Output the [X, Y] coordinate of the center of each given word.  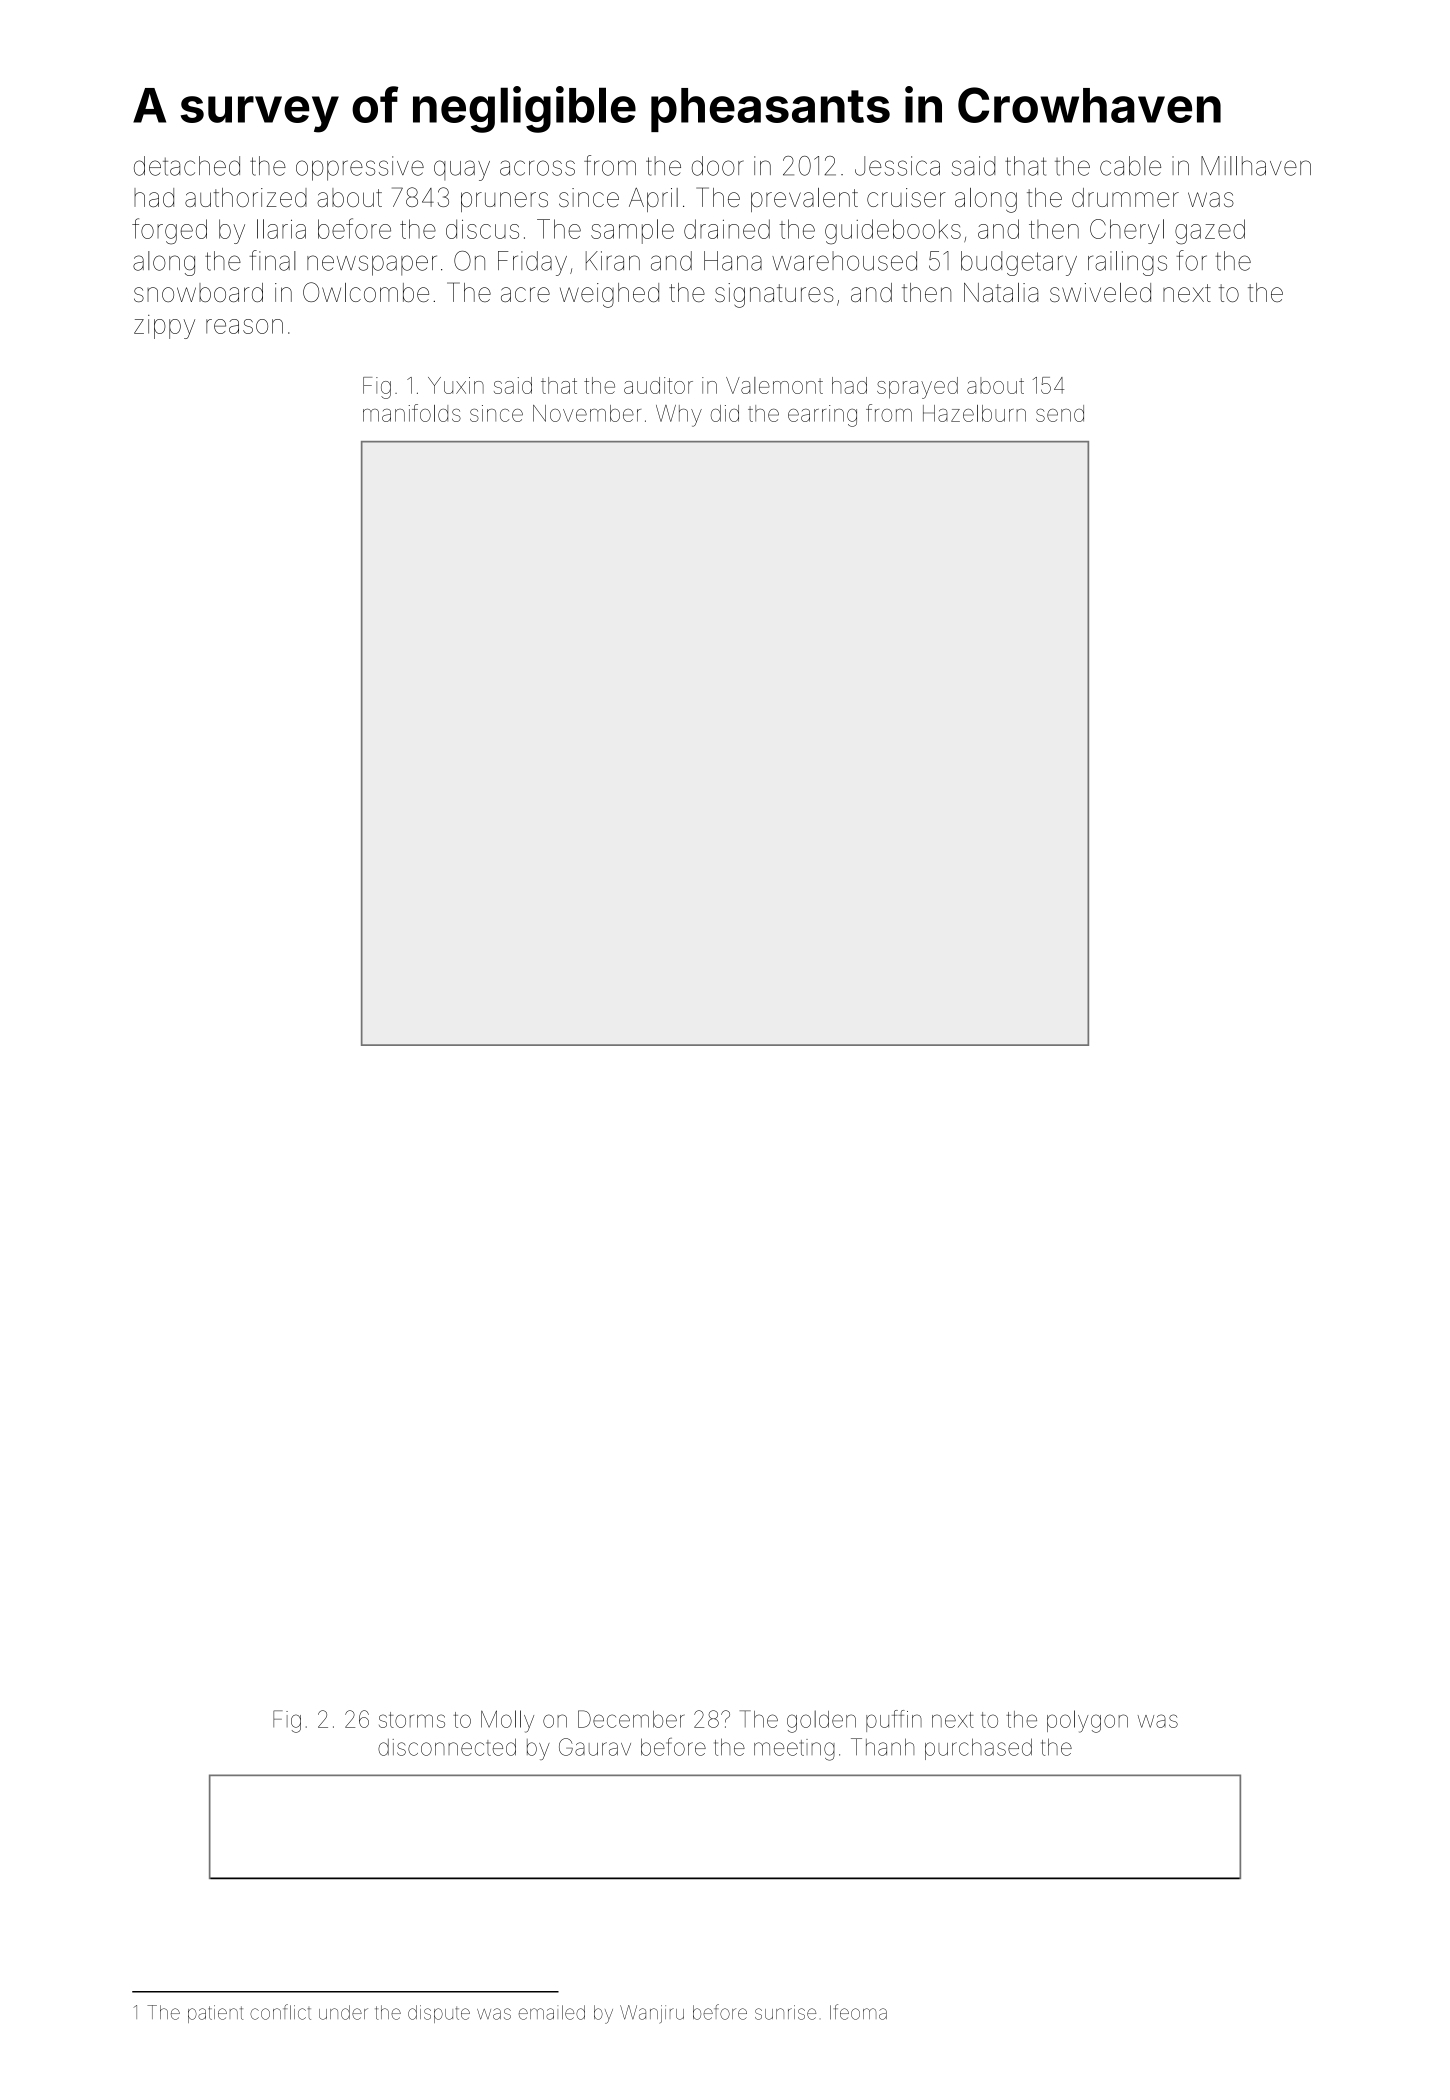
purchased [978, 1749]
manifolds [412, 413]
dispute [439, 2014]
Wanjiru [652, 2014]
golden [821, 1721]
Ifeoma [858, 2012]
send [1060, 413]
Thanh [882, 1747]
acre [525, 294]
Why [679, 416]
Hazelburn [974, 413]
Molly [507, 1721]
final [273, 260]
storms [412, 1720]
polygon [1087, 1721]
